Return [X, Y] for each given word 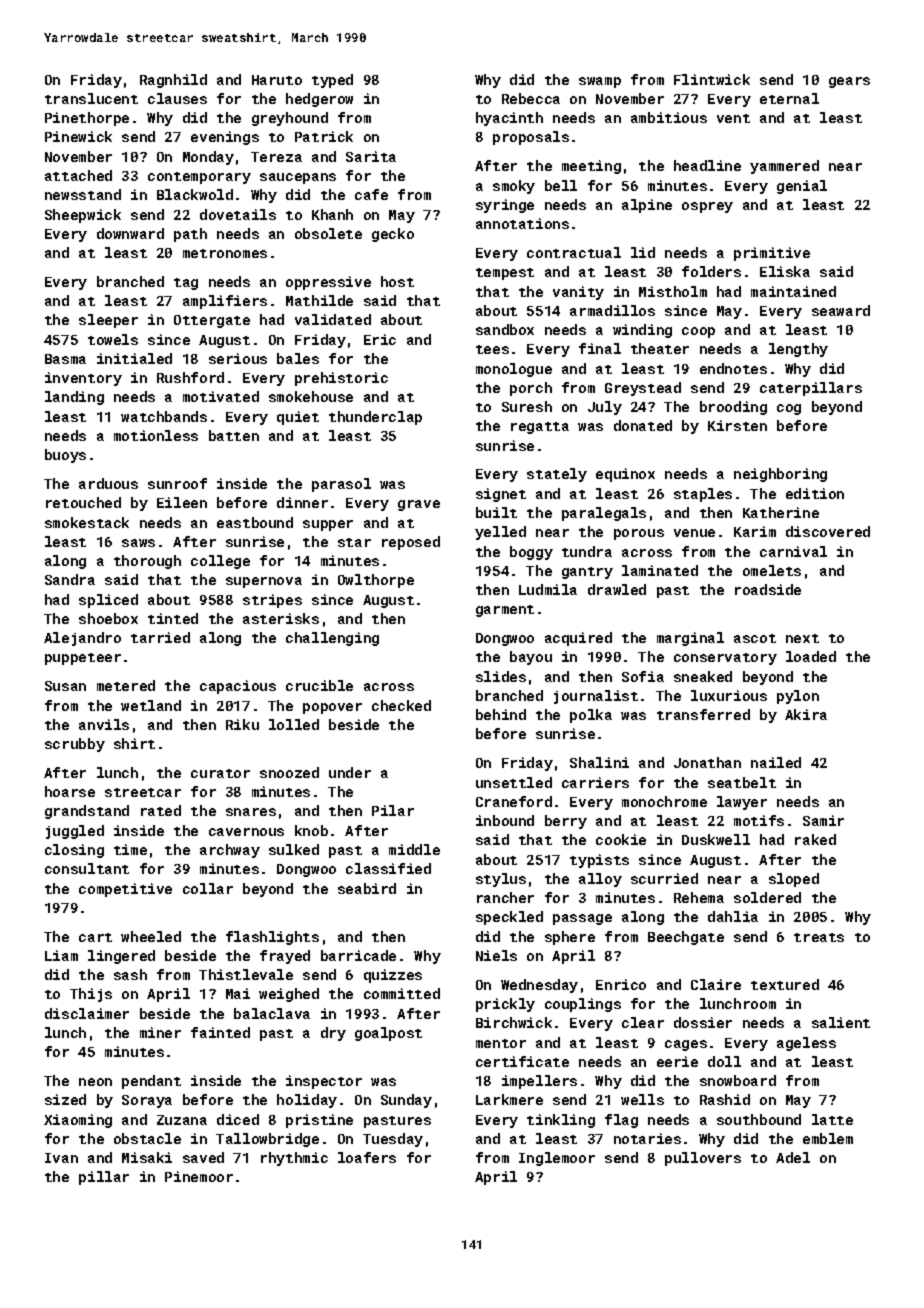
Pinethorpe [87, 119]
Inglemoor [557, 1159]
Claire [716, 984]
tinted [173, 618]
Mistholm [673, 291]
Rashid [725, 1099]
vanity [578, 293]
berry [566, 822]
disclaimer [87, 1013]
